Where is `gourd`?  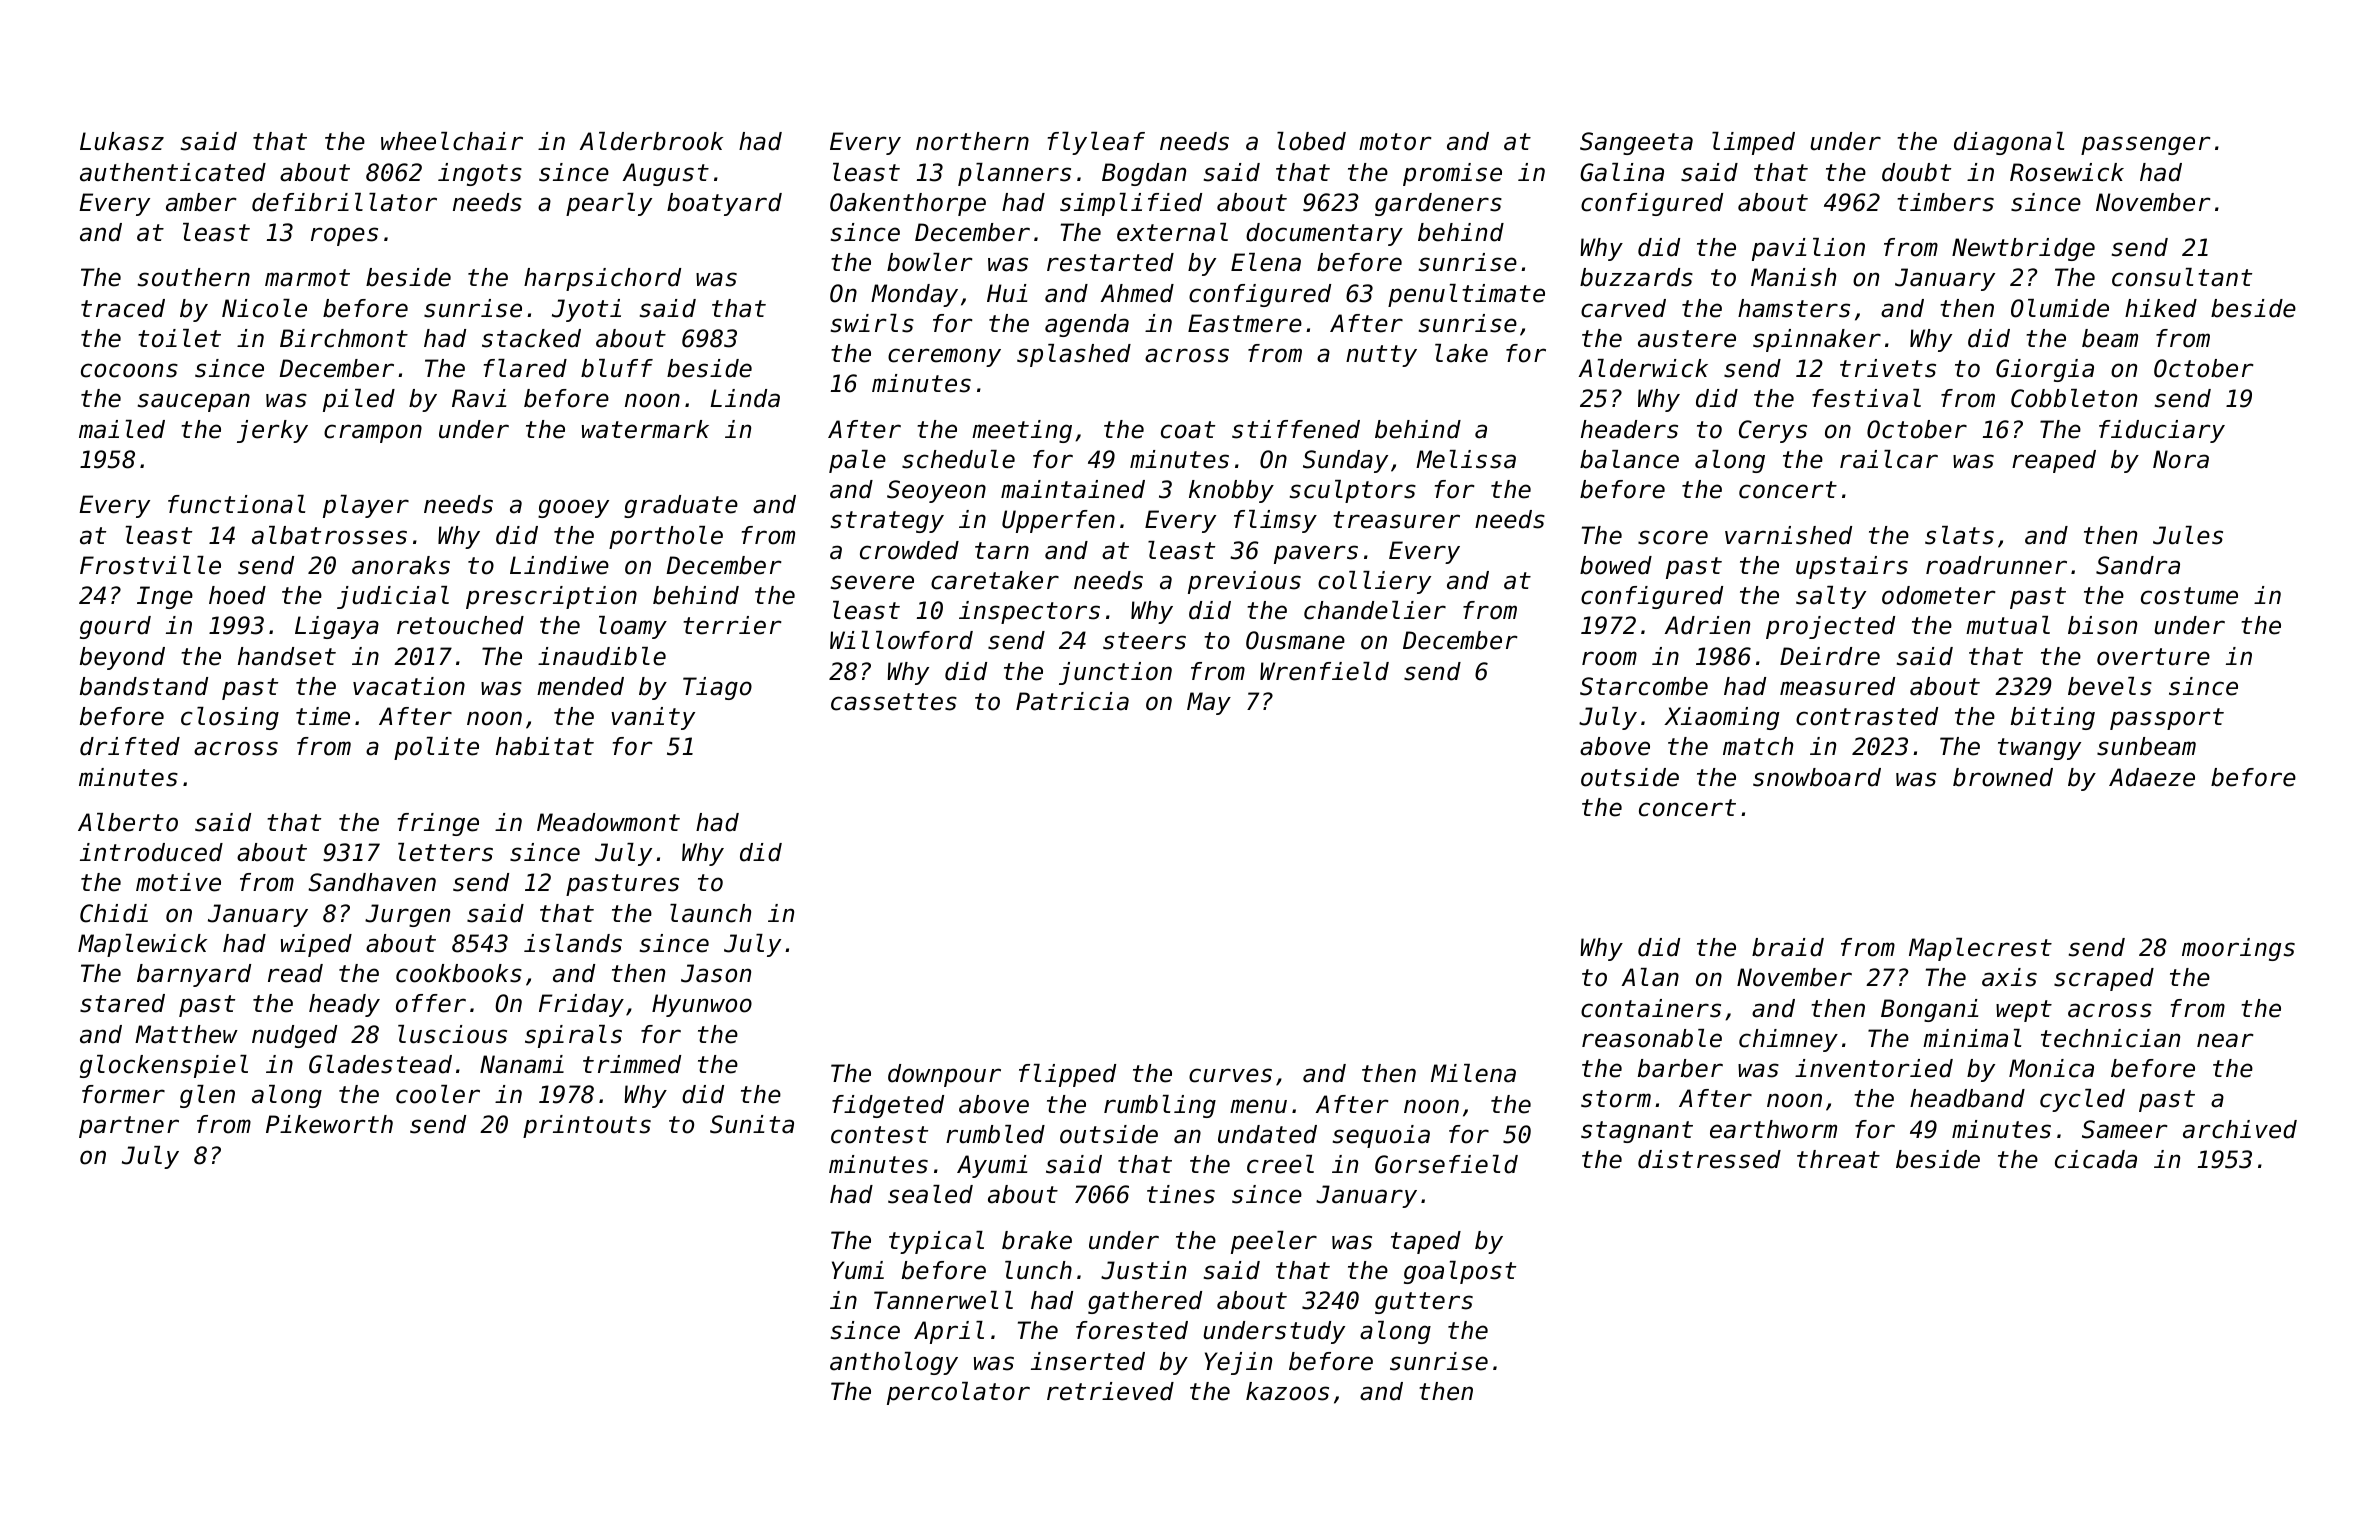 gourd is located at coordinates (115, 627).
